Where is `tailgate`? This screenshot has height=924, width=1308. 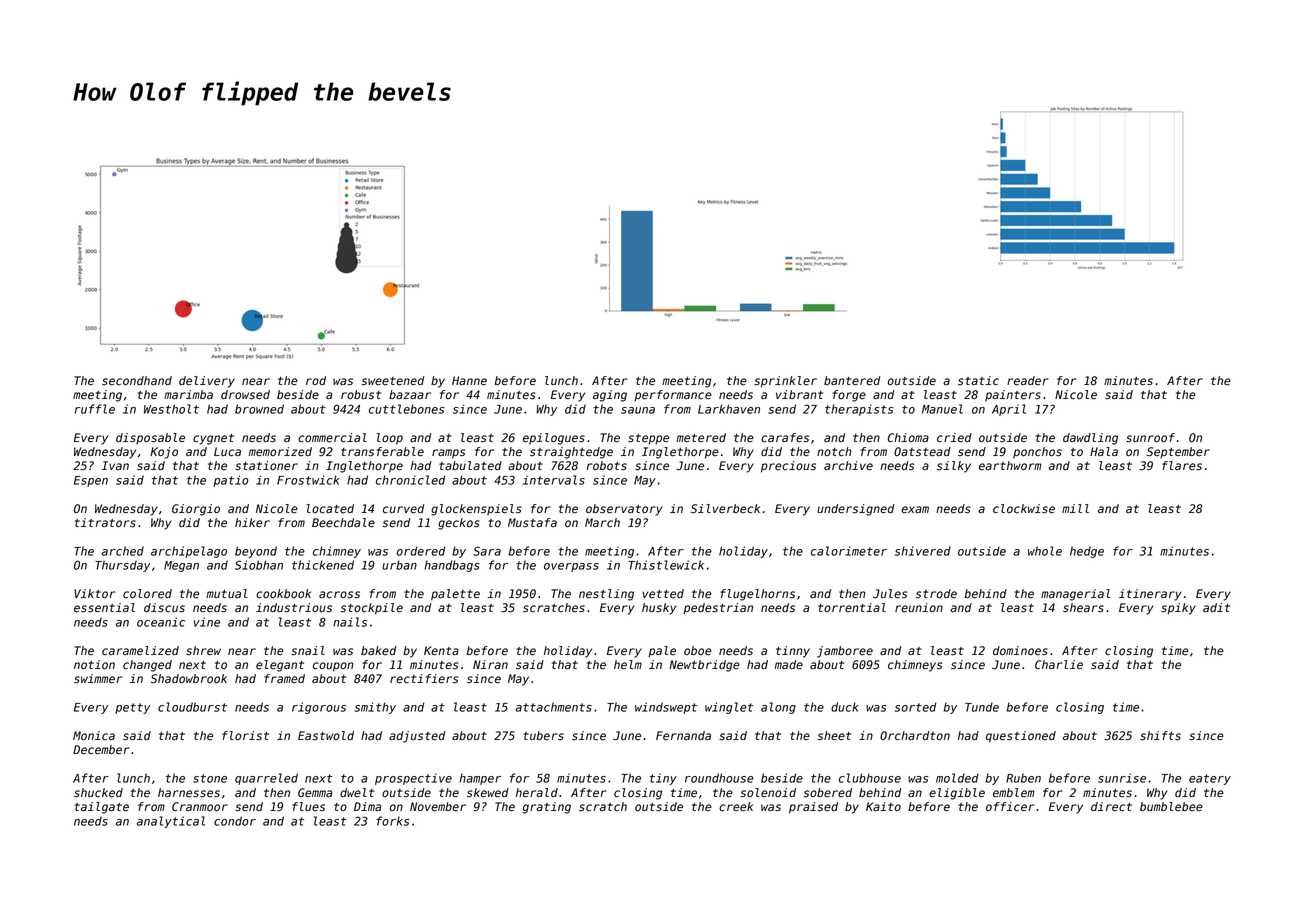 tailgate is located at coordinates (102, 808).
